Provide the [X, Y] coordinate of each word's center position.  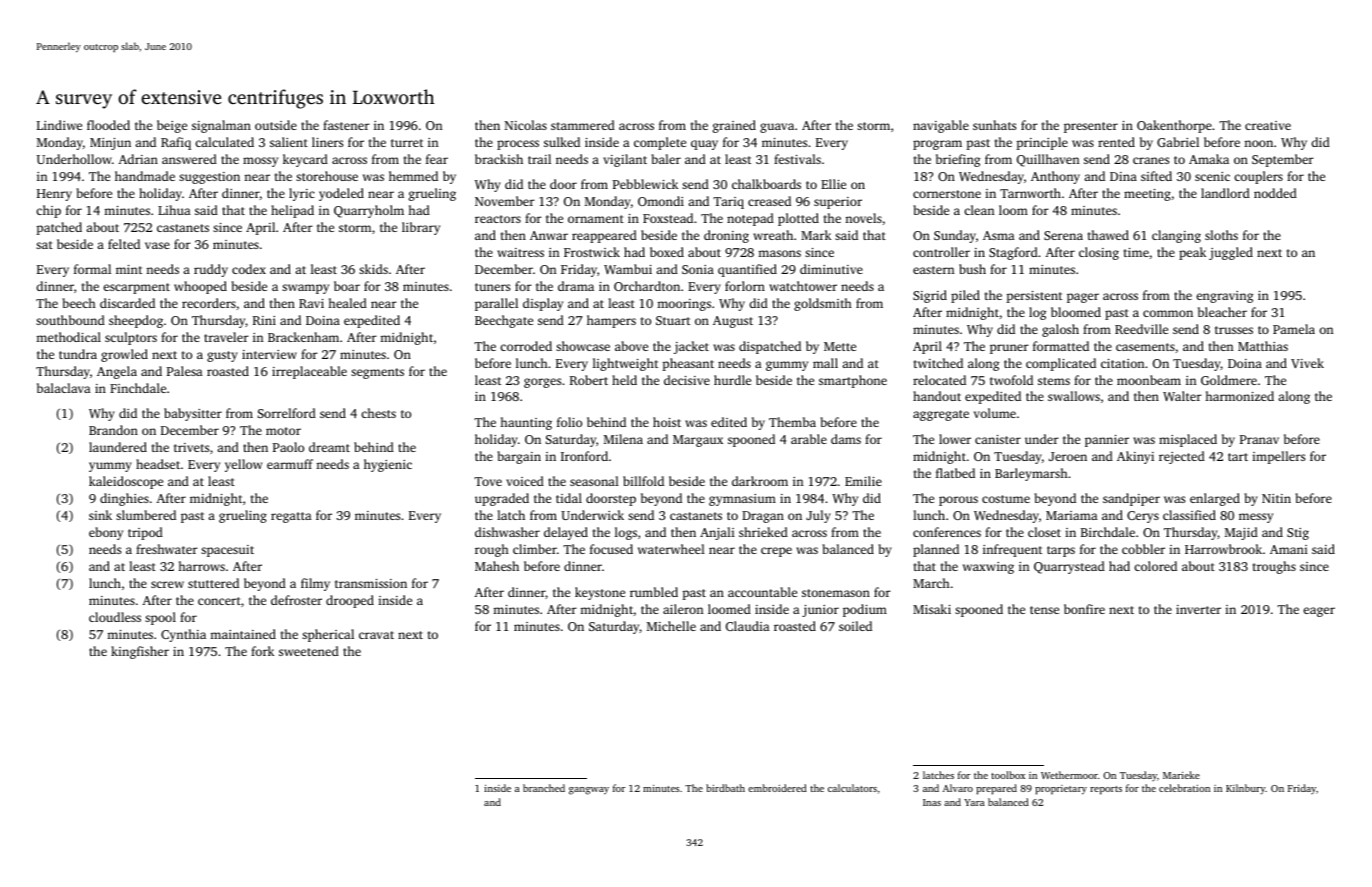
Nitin [1276, 498]
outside [276, 125]
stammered [583, 125]
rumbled [654, 592]
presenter [1091, 127]
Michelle [671, 626]
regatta [291, 517]
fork [262, 651]
